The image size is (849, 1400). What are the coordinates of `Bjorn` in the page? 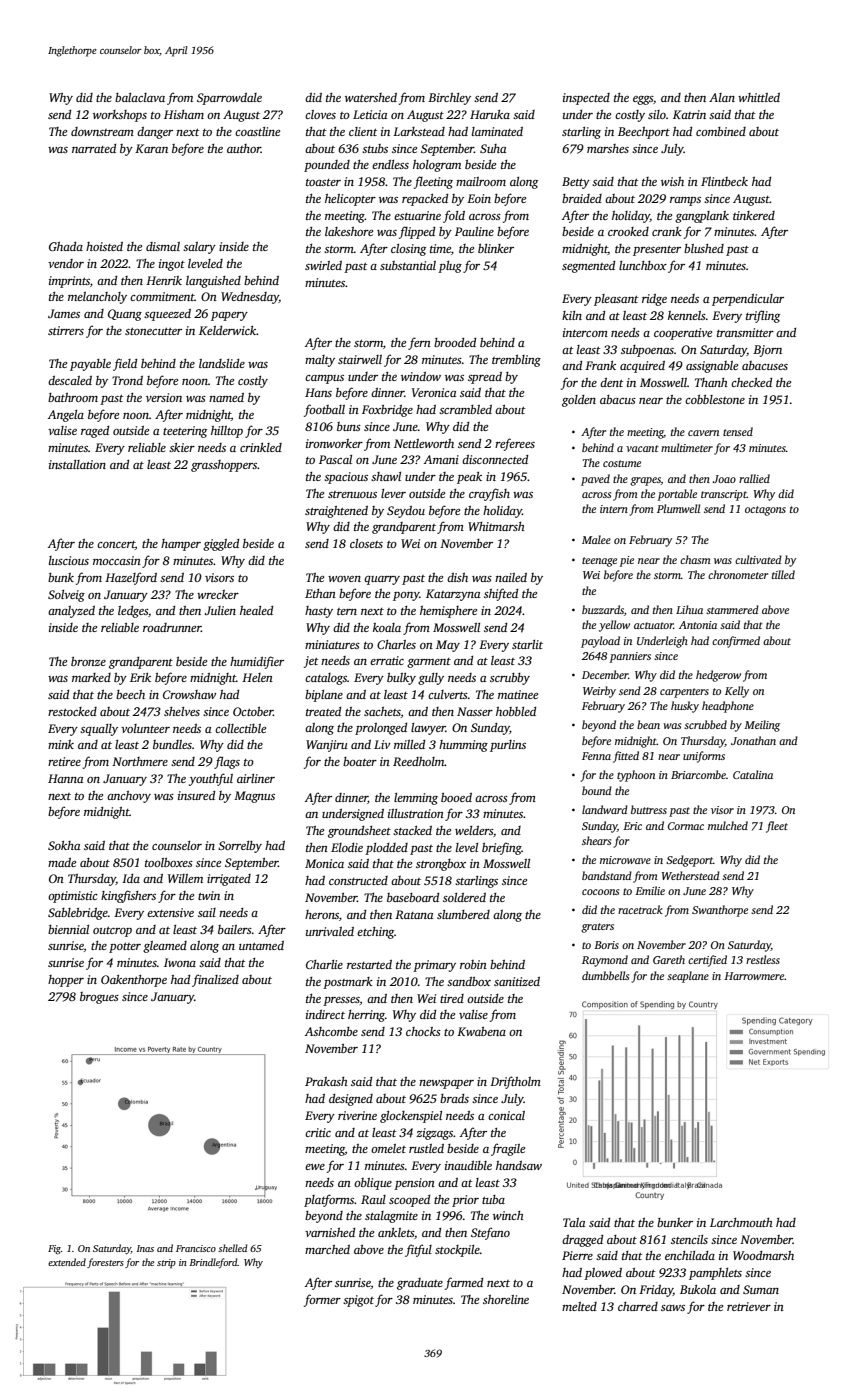 It's located at (767, 351).
